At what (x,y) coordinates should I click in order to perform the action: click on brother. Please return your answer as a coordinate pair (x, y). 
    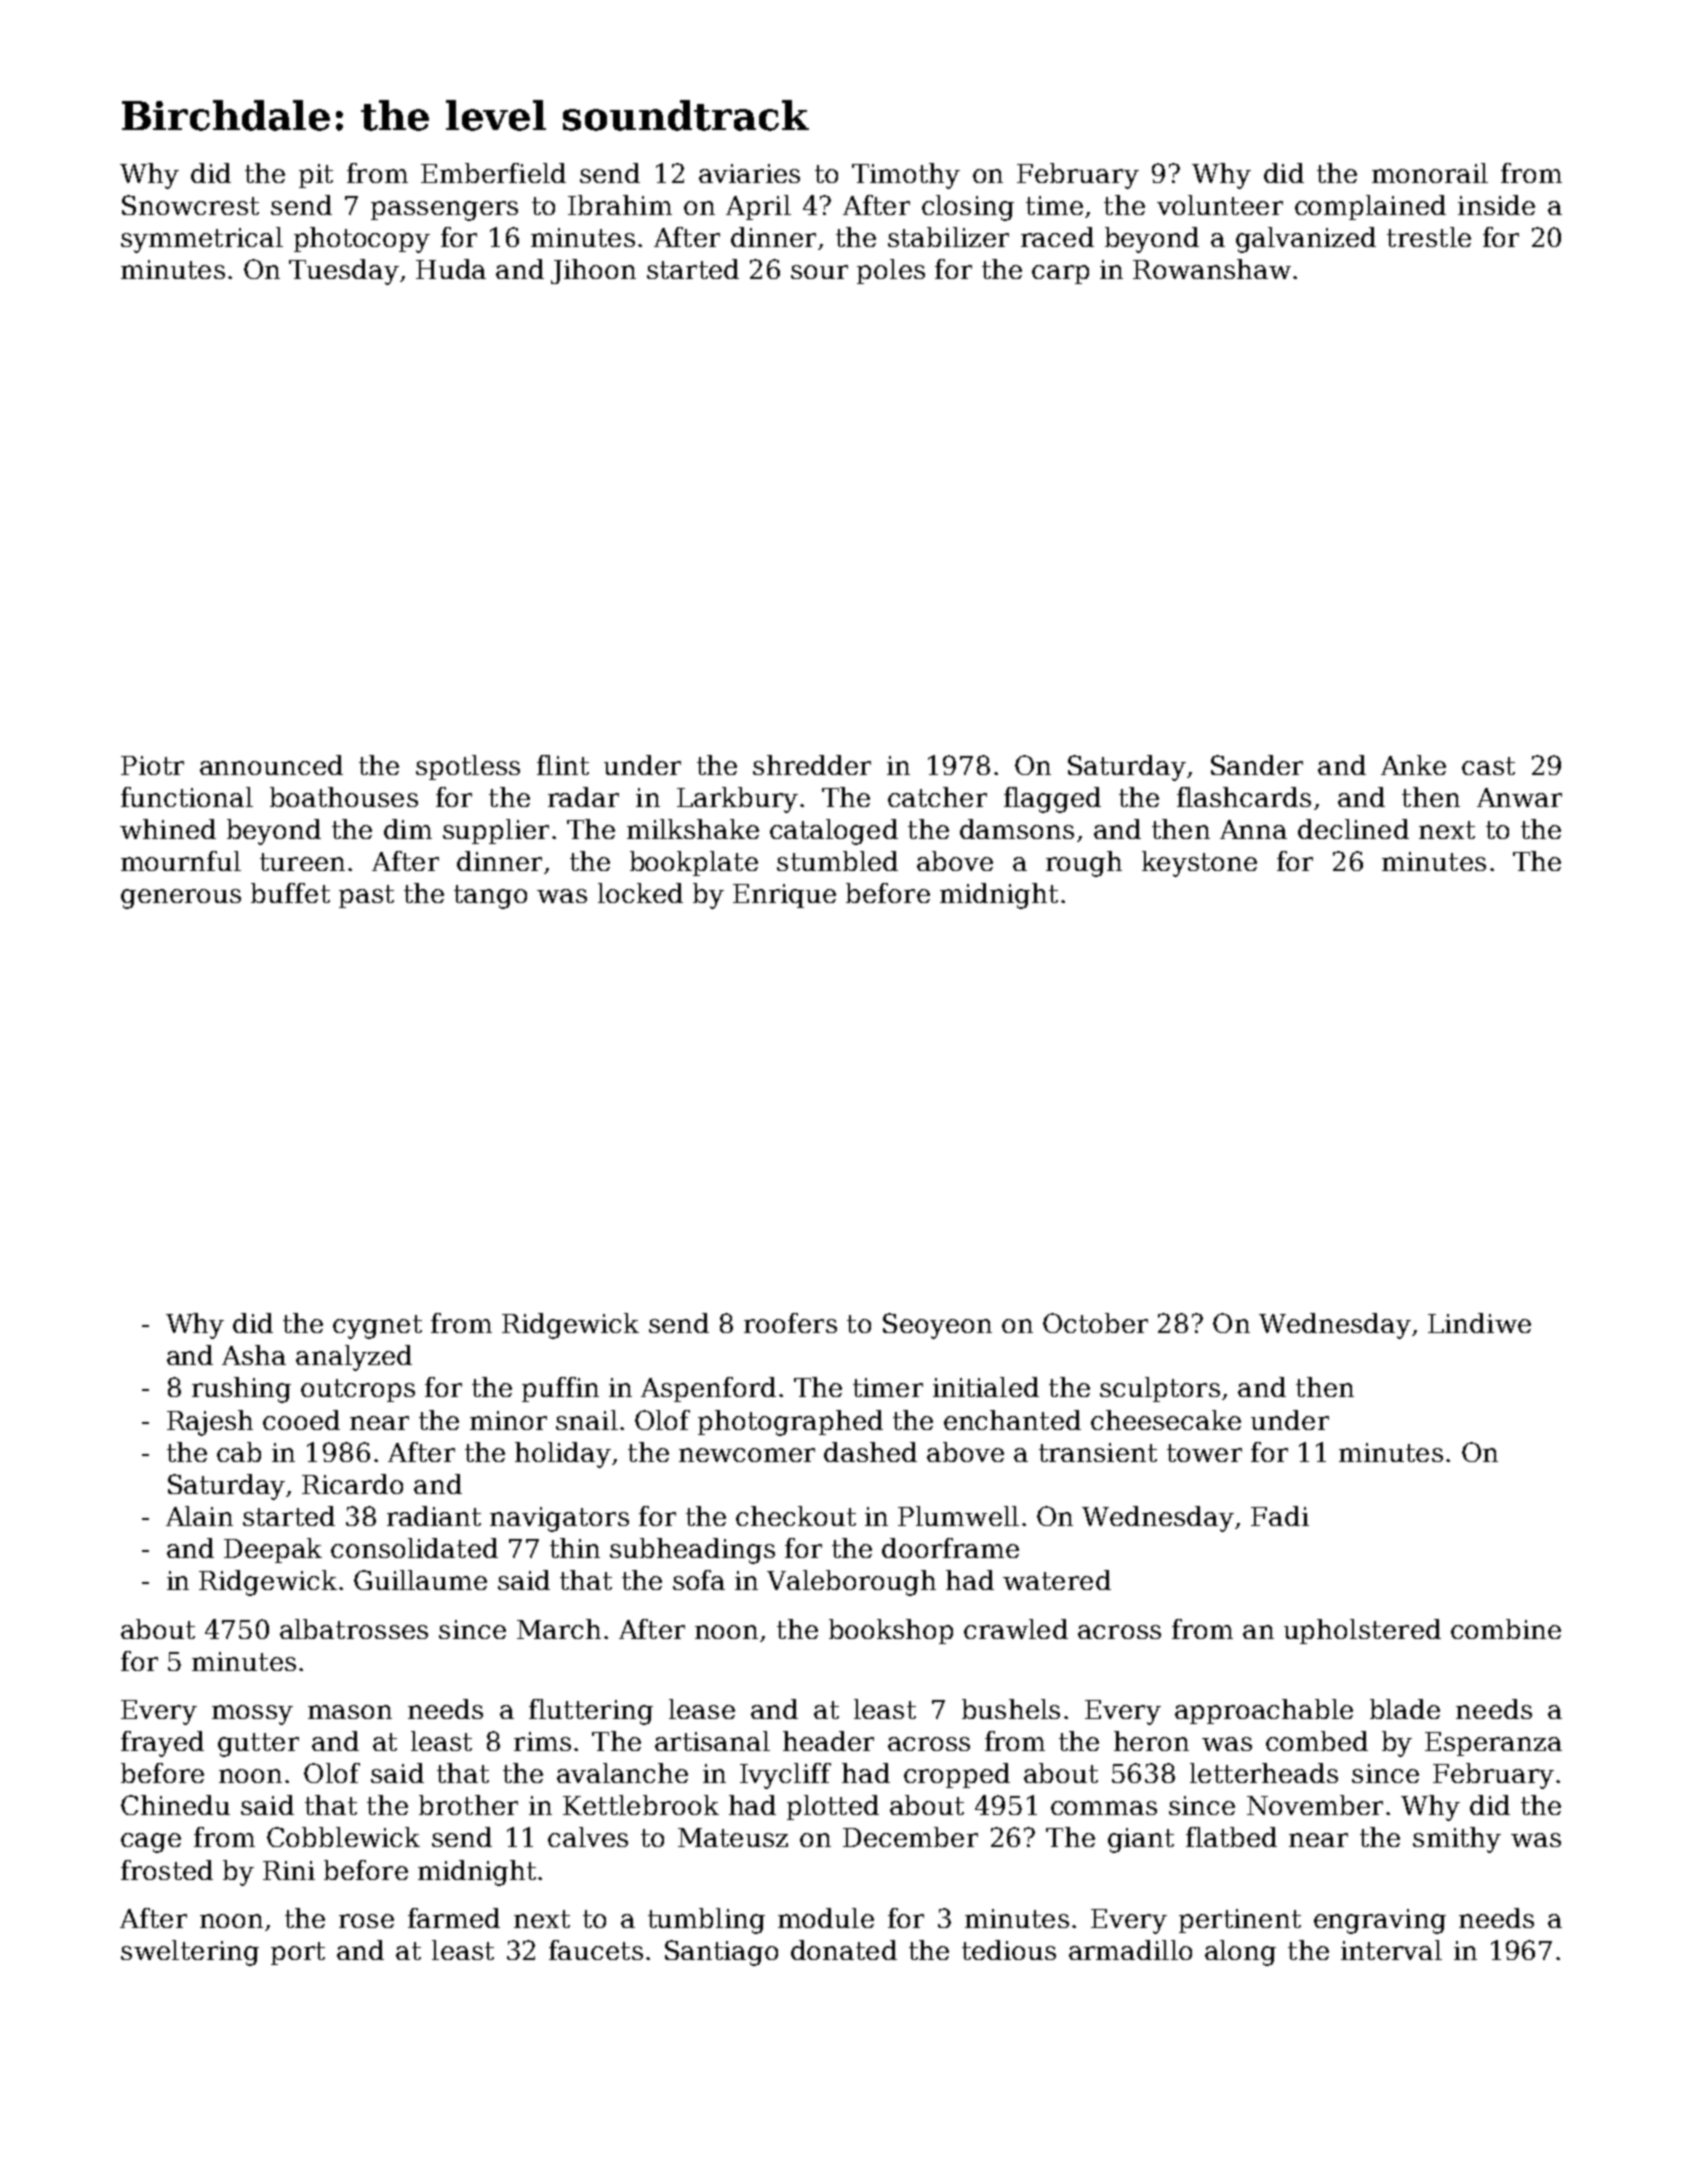
    Looking at the image, I should click on (468, 1805).
